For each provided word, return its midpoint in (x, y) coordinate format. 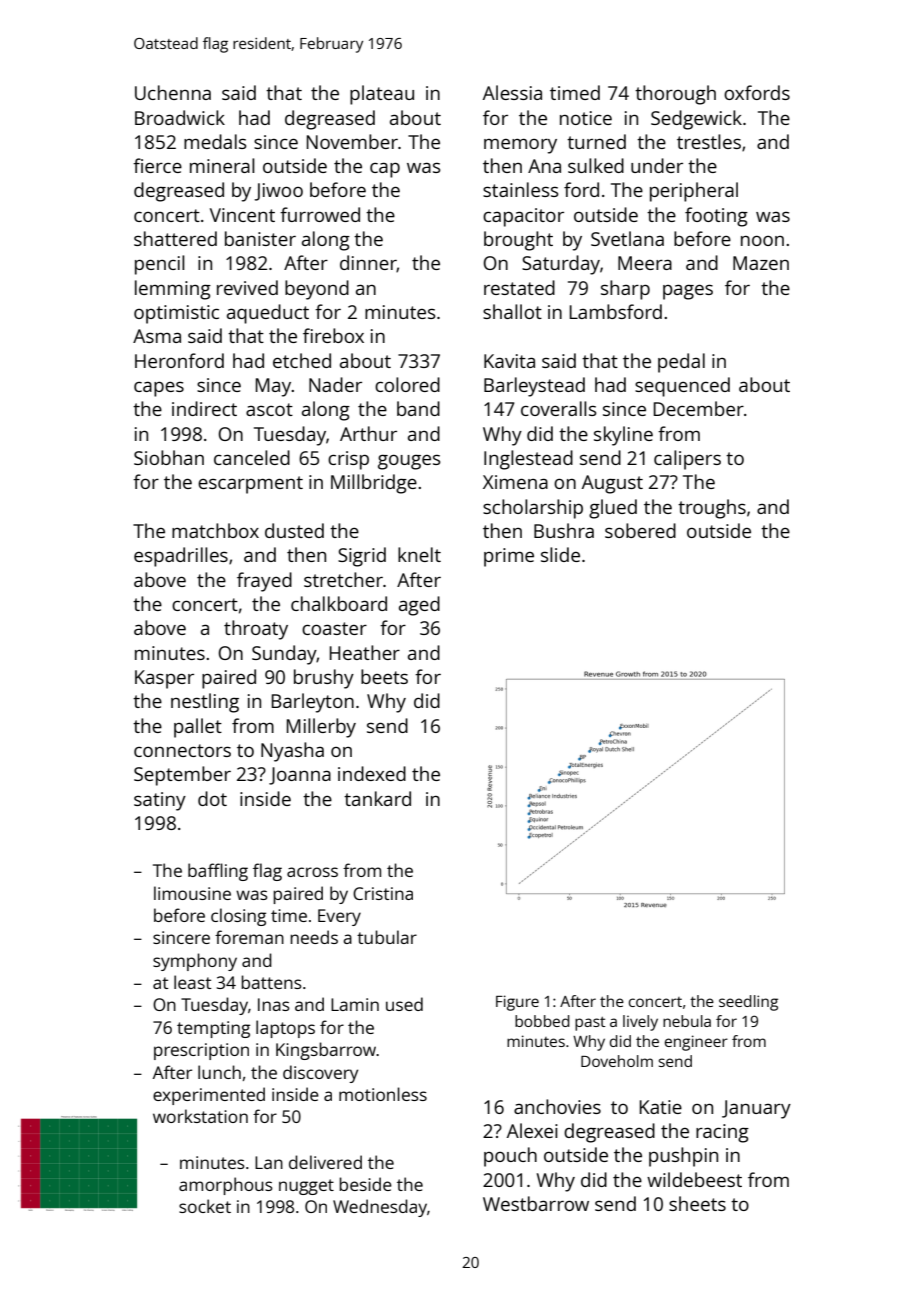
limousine (192, 893)
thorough (675, 95)
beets (384, 676)
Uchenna (173, 92)
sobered (640, 530)
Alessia (512, 92)
